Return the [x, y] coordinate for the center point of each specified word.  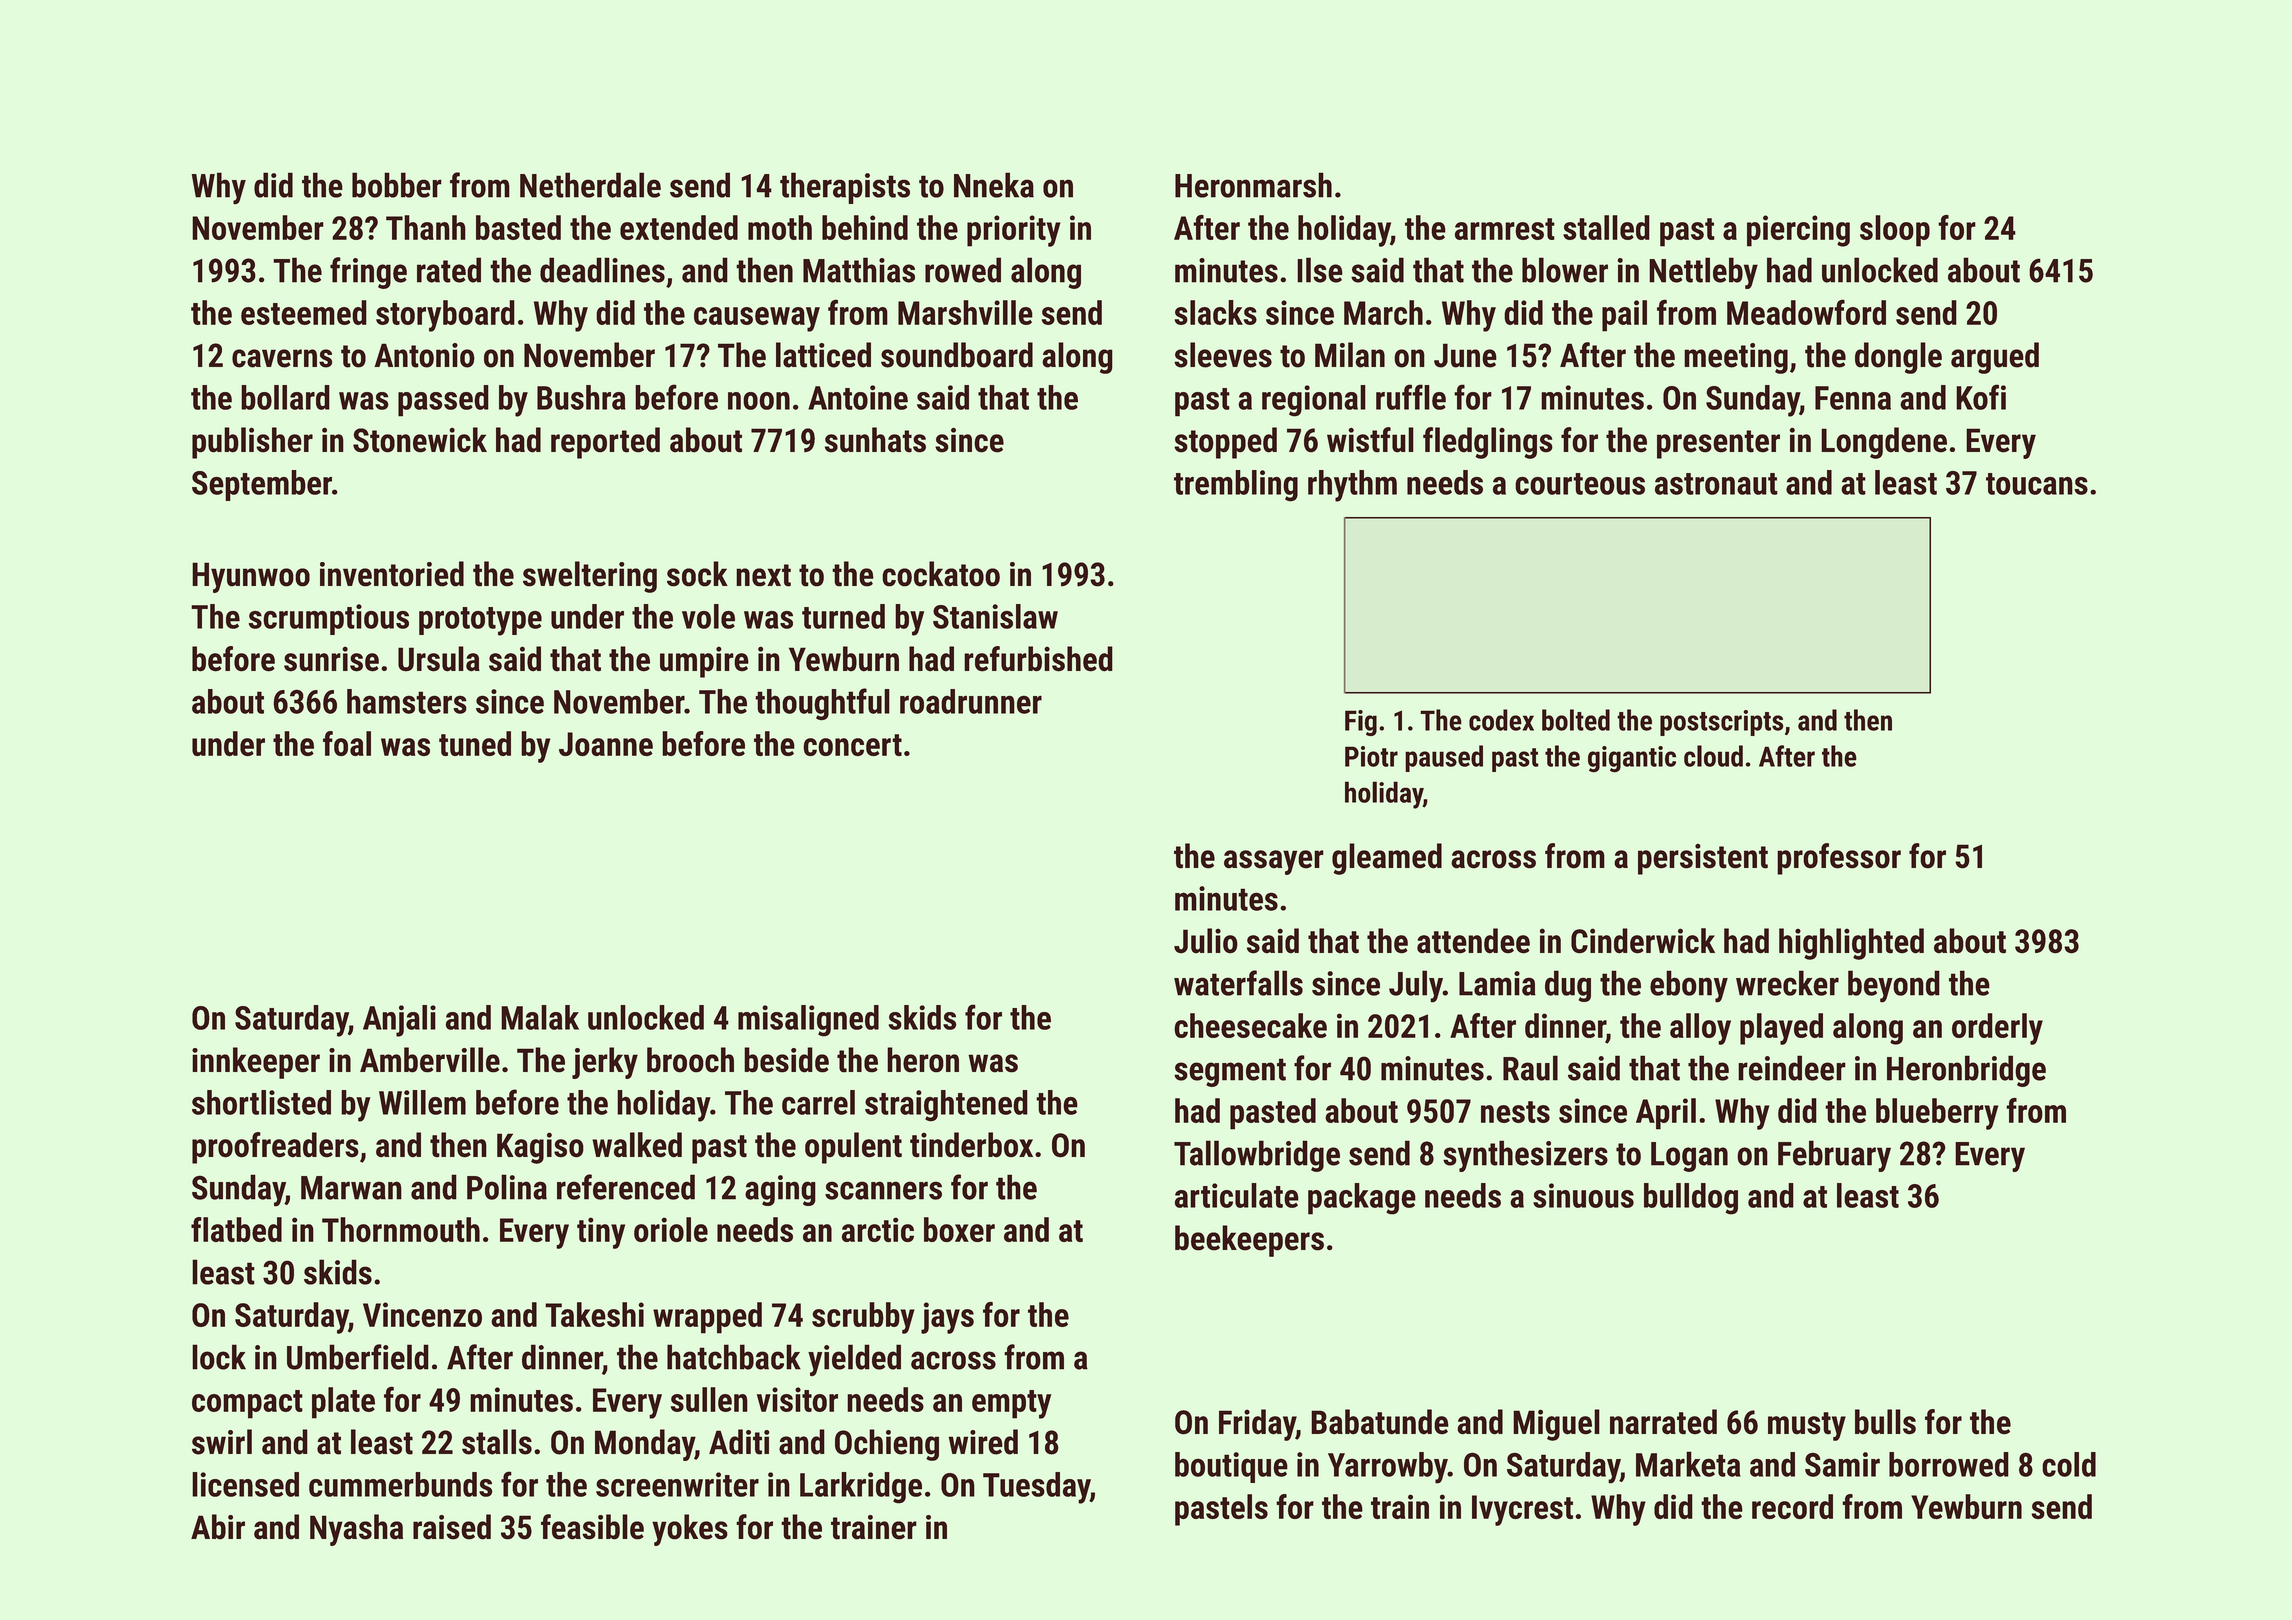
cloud [1713, 756]
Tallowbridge [1257, 1156]
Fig [1361, 723]
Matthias [859, 270]
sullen [709, 1399]
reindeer [1792, 1068]
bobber [397, 185]
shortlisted [261, 1102]
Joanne [606, 744]
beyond [1894, 986]
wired [983, 1442]
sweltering [590, 577]
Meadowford [1806, 312]
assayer [1274, 862]
